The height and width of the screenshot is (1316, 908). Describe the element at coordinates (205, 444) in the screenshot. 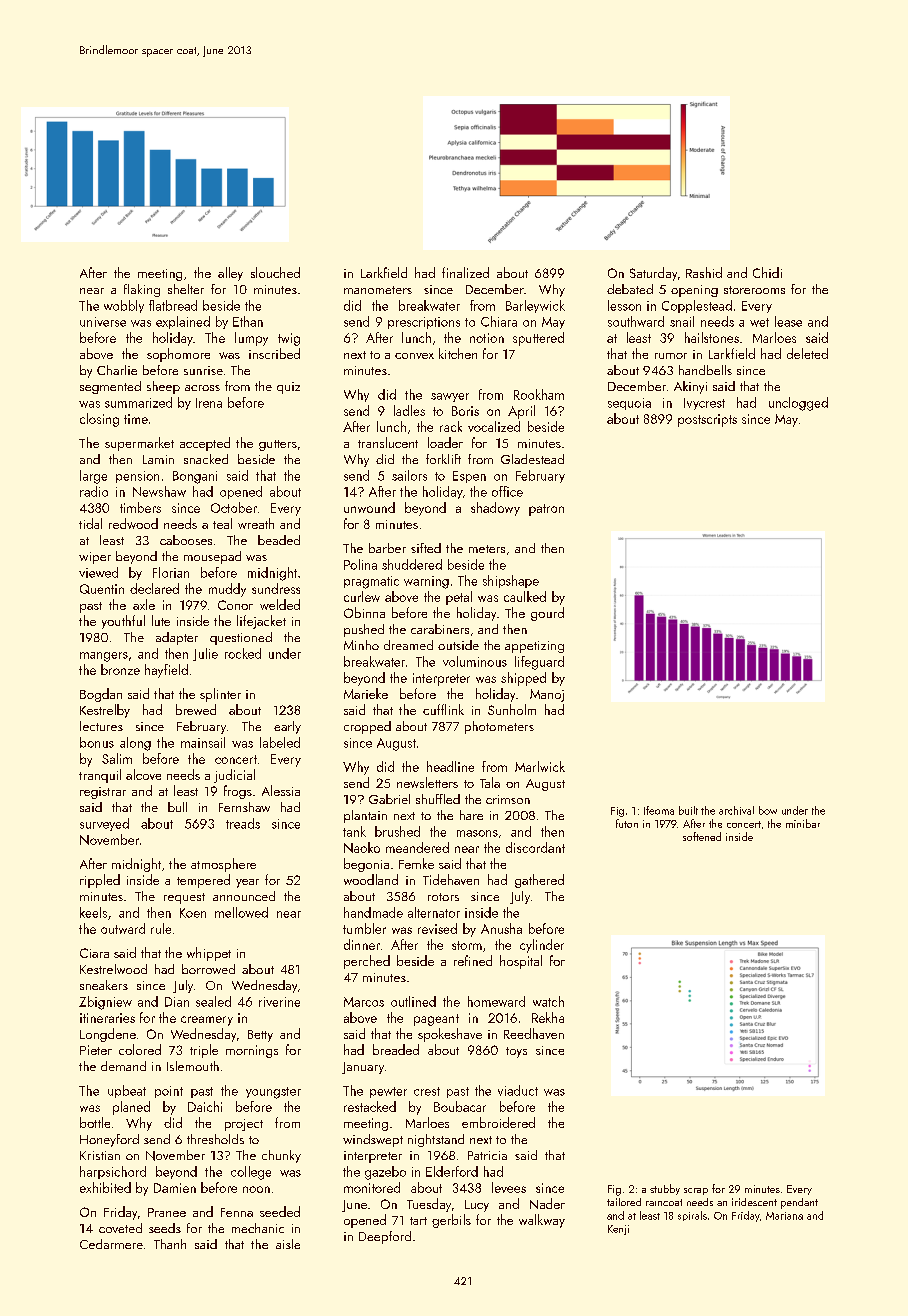

I see `accepted` at that location.
